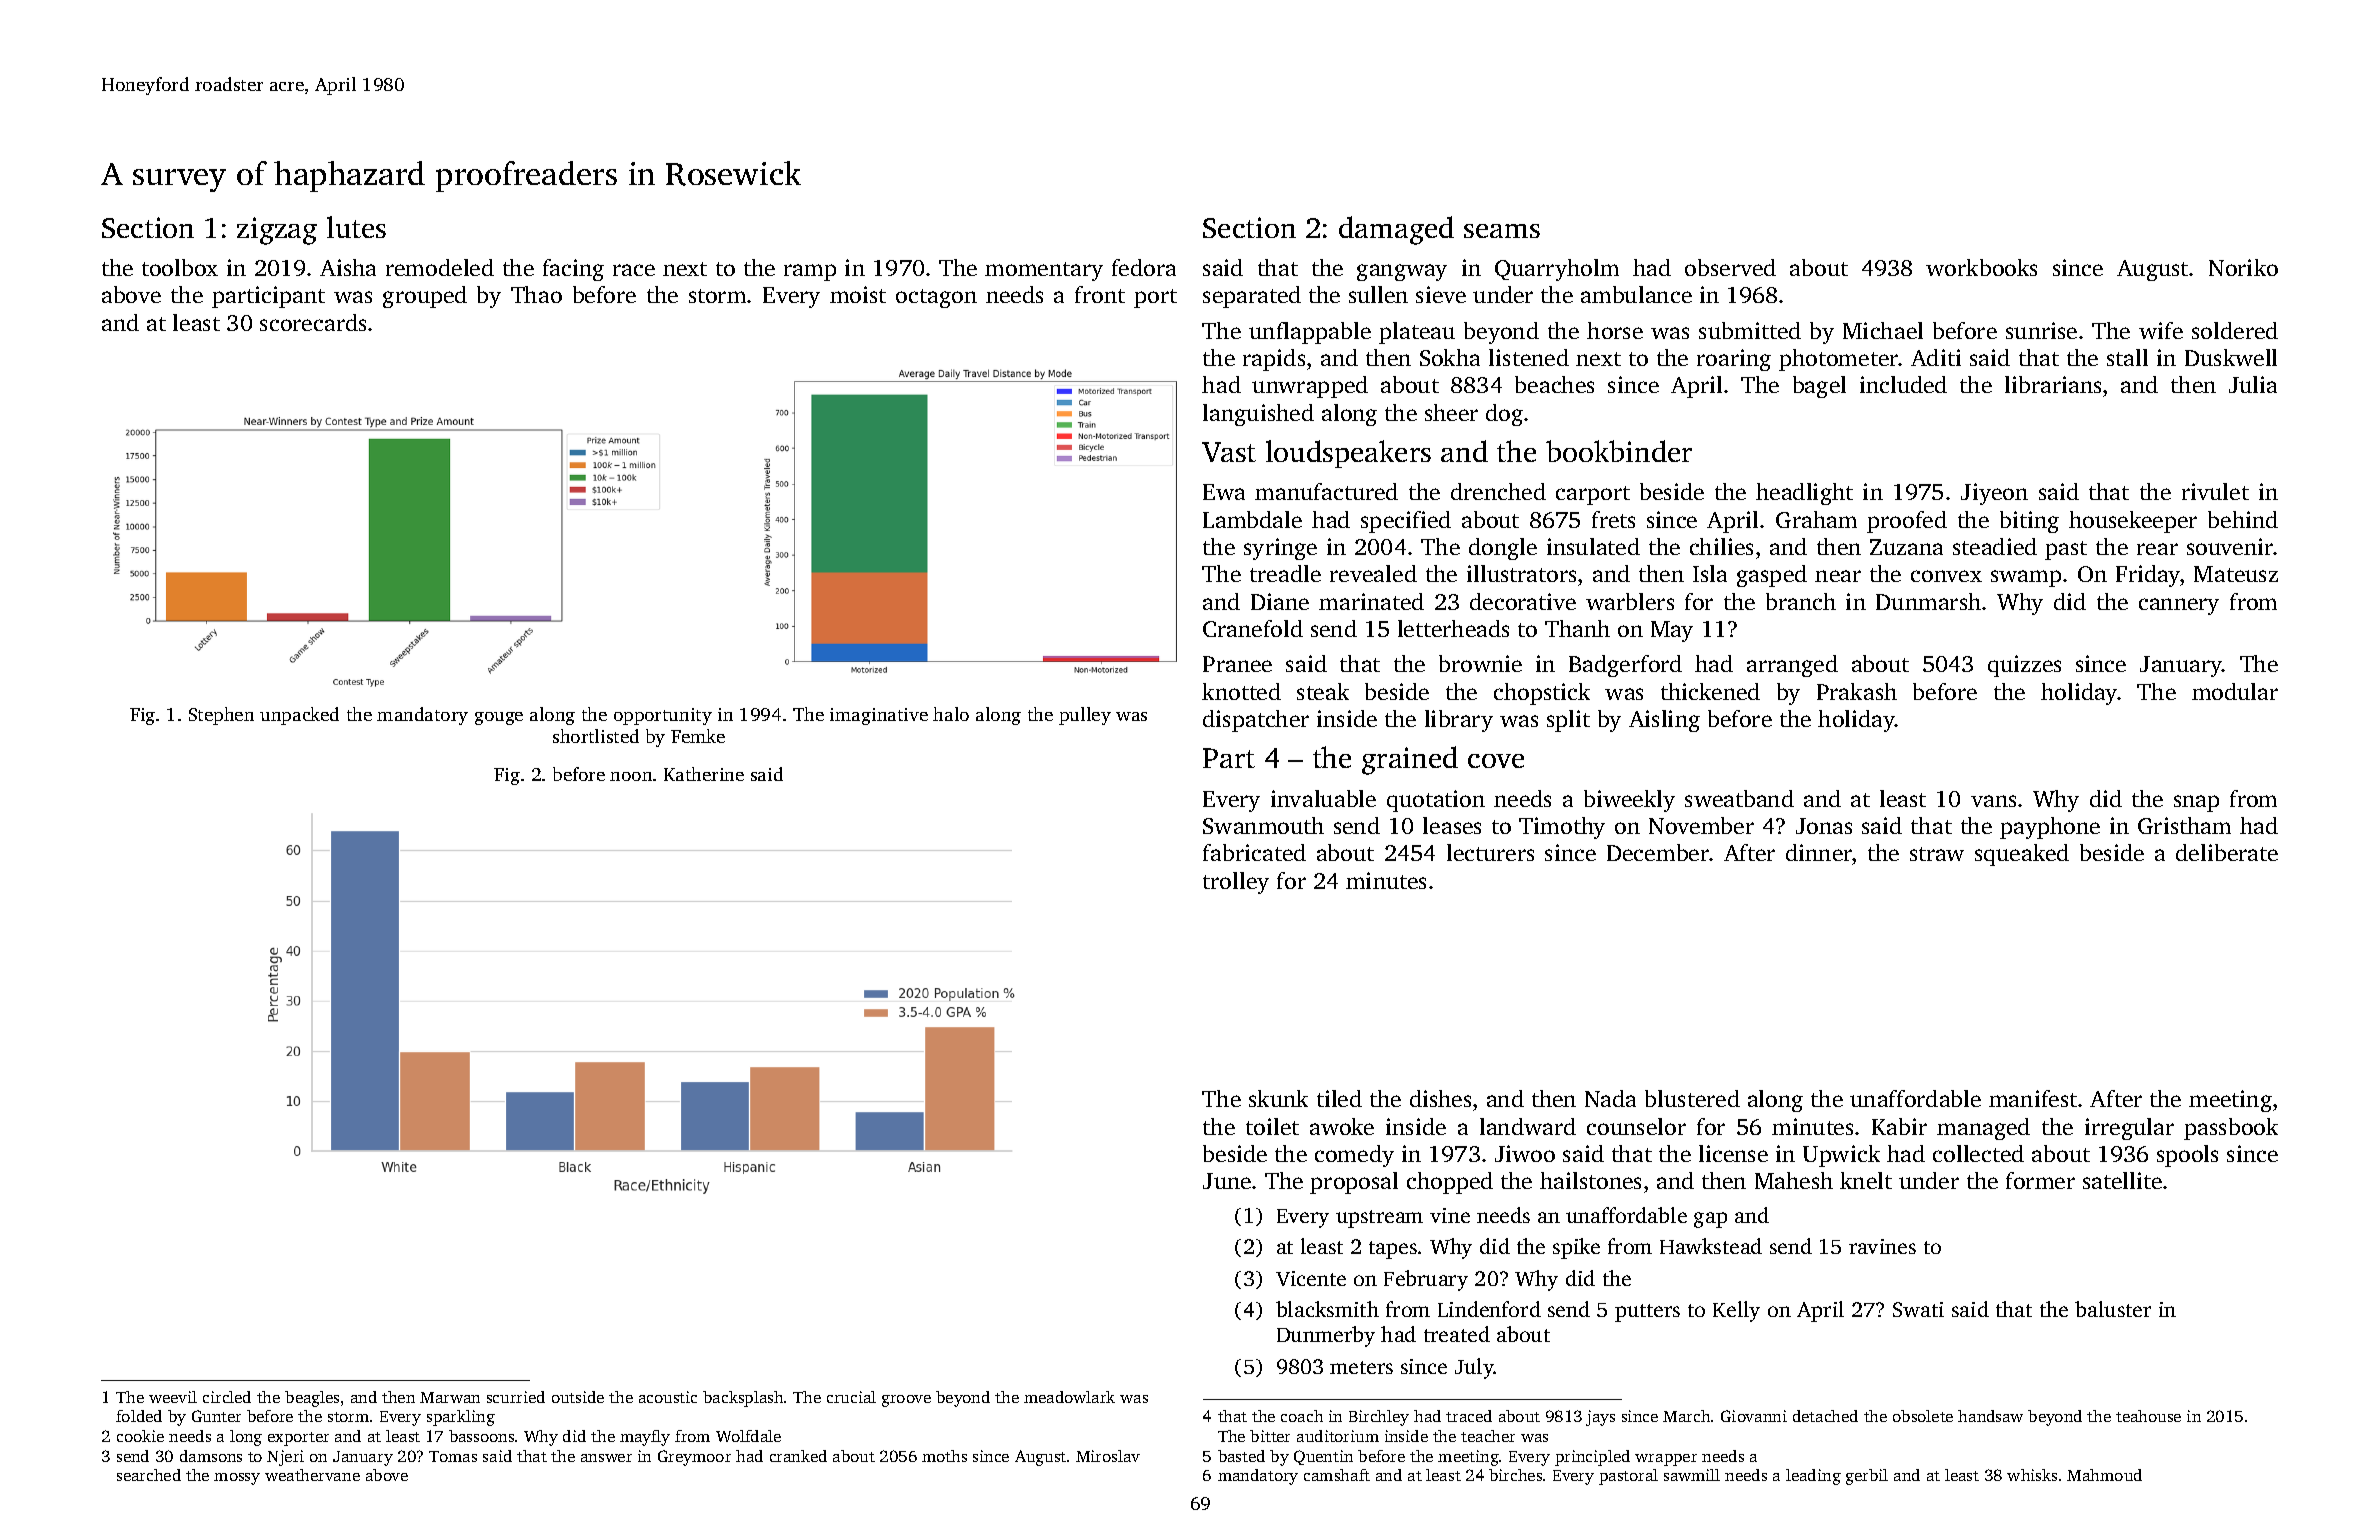 The image size is (2380, 1540). What do you see at coordinates (1804, 494) in the document?
I see `headlight` at bounding box center [1804, 494].
